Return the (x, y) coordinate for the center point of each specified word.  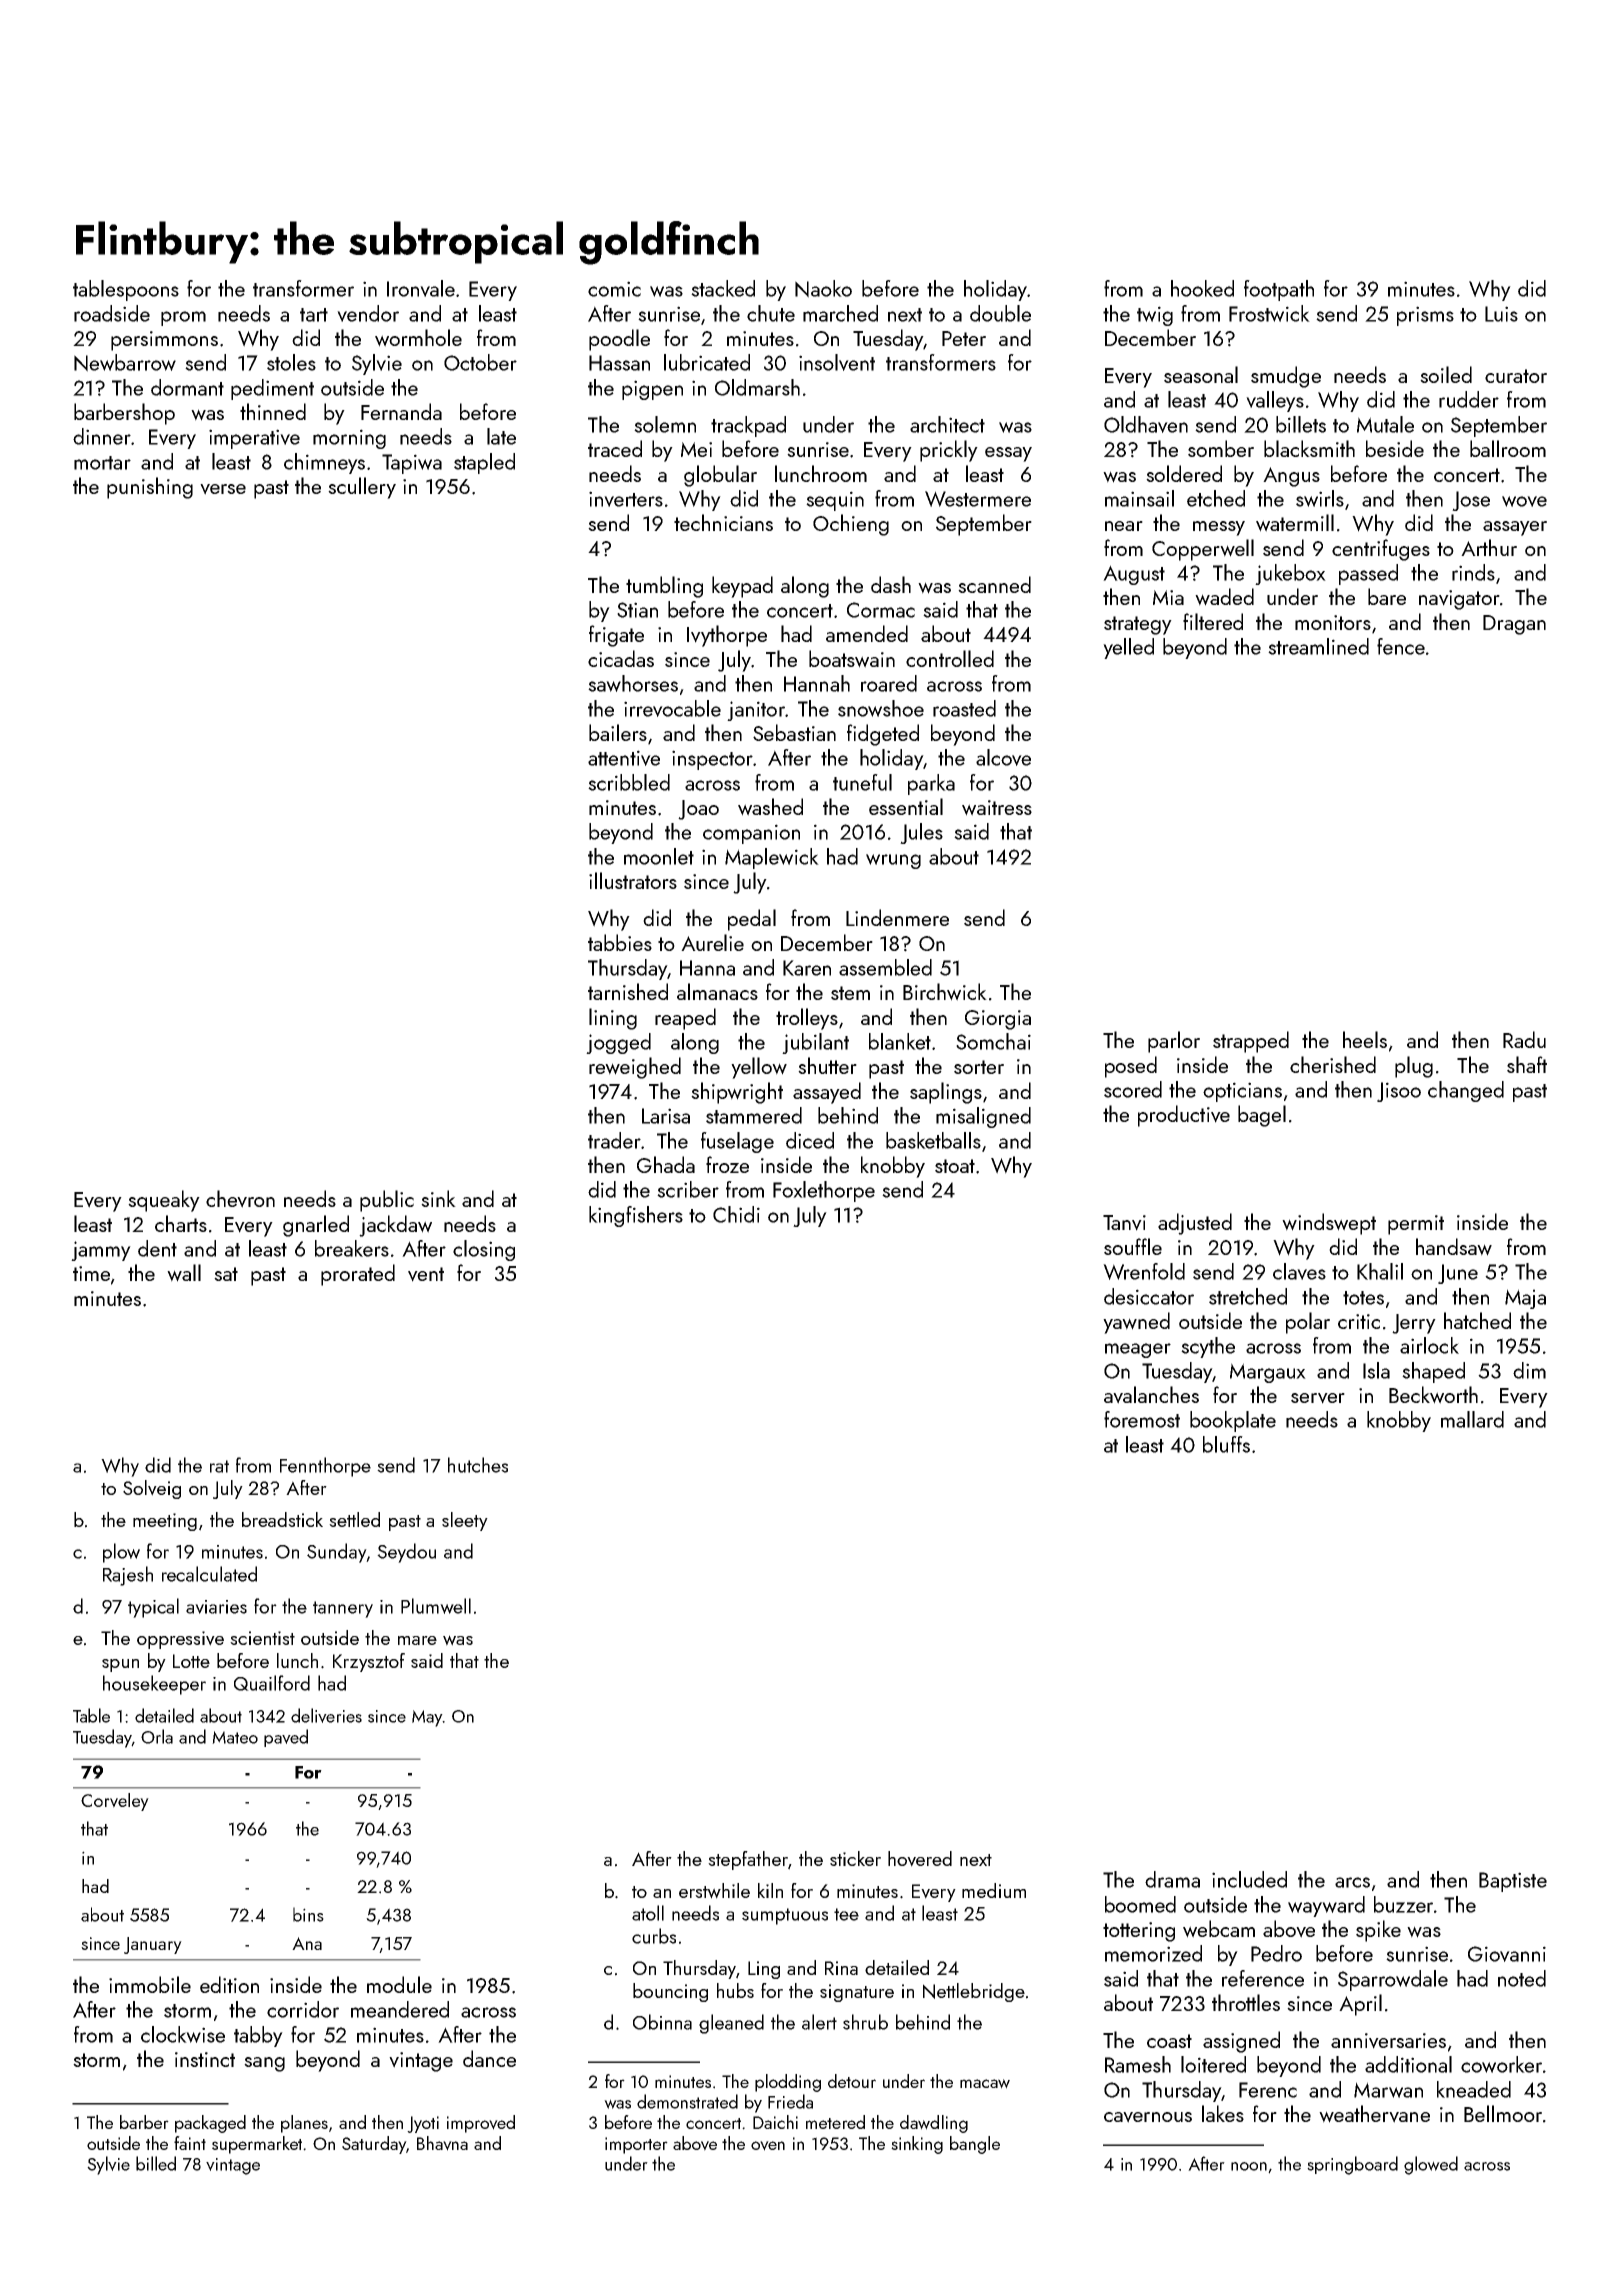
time (91, 1273)
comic (614, 289)
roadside (112, 313)
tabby (258, 2036)
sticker (855, 1858)
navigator (1459, 600)
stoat (955, 1166)
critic (1359, 1321)
